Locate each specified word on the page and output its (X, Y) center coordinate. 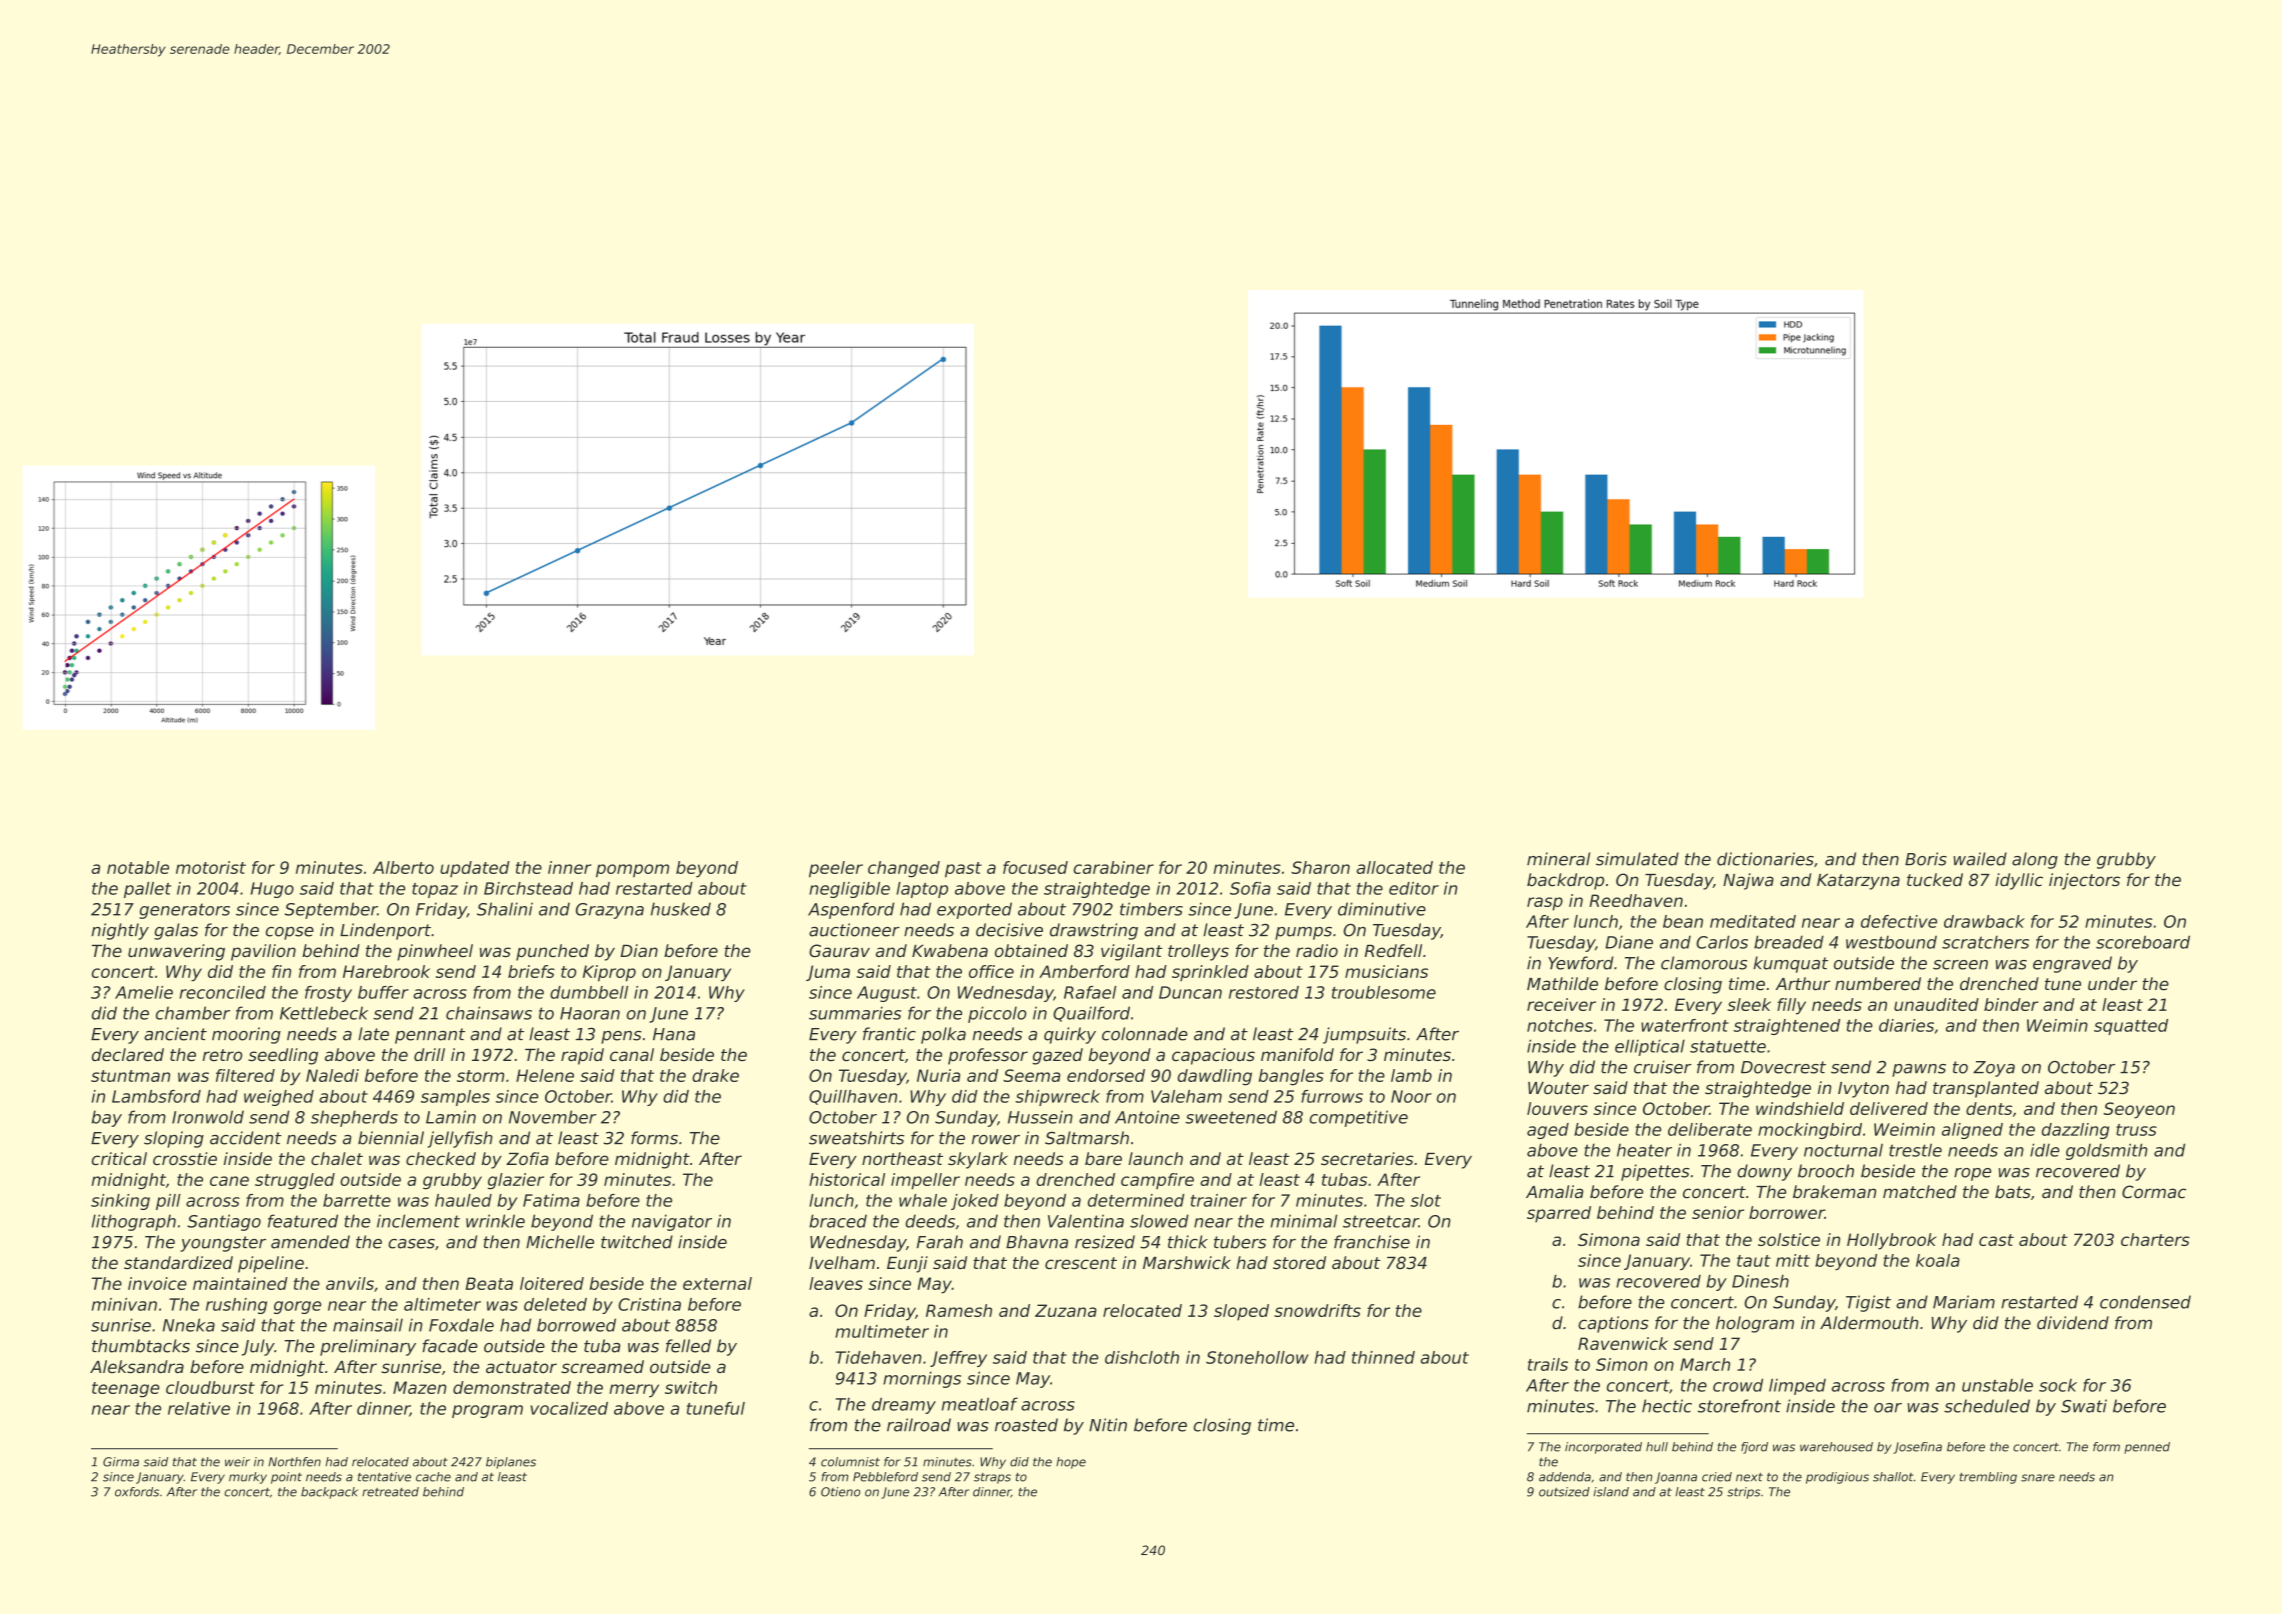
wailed (1980, 859)
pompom (632, 871)
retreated (390, 1492)
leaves (836, 1283)
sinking (120, 1202)
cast (1996, 1240)
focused (1035, 867)
